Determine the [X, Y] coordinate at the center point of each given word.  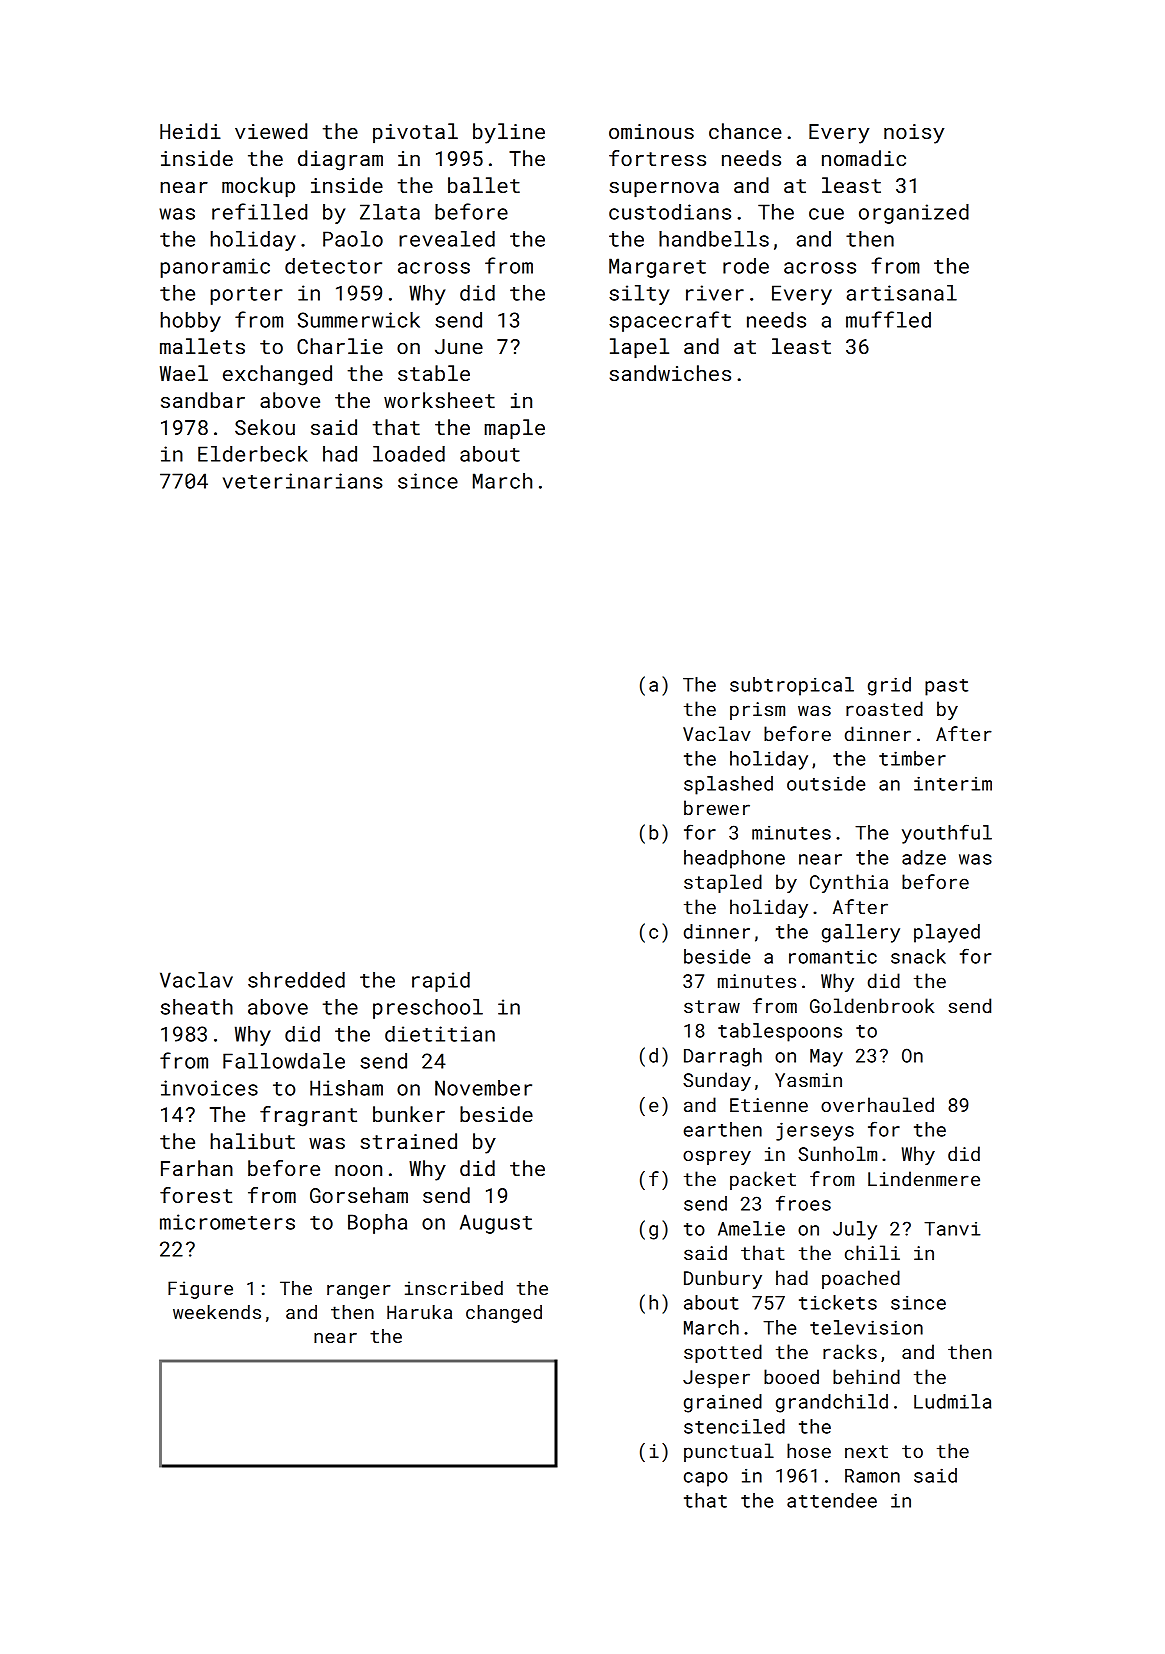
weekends [217, 1312]
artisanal [902, 293]
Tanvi [952, 1229]
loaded [409, 454]
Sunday [717, 1081]
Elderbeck [253, 454]
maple [515, 429]
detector [333, 266]
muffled [888, 319]
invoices [209, 1088]
